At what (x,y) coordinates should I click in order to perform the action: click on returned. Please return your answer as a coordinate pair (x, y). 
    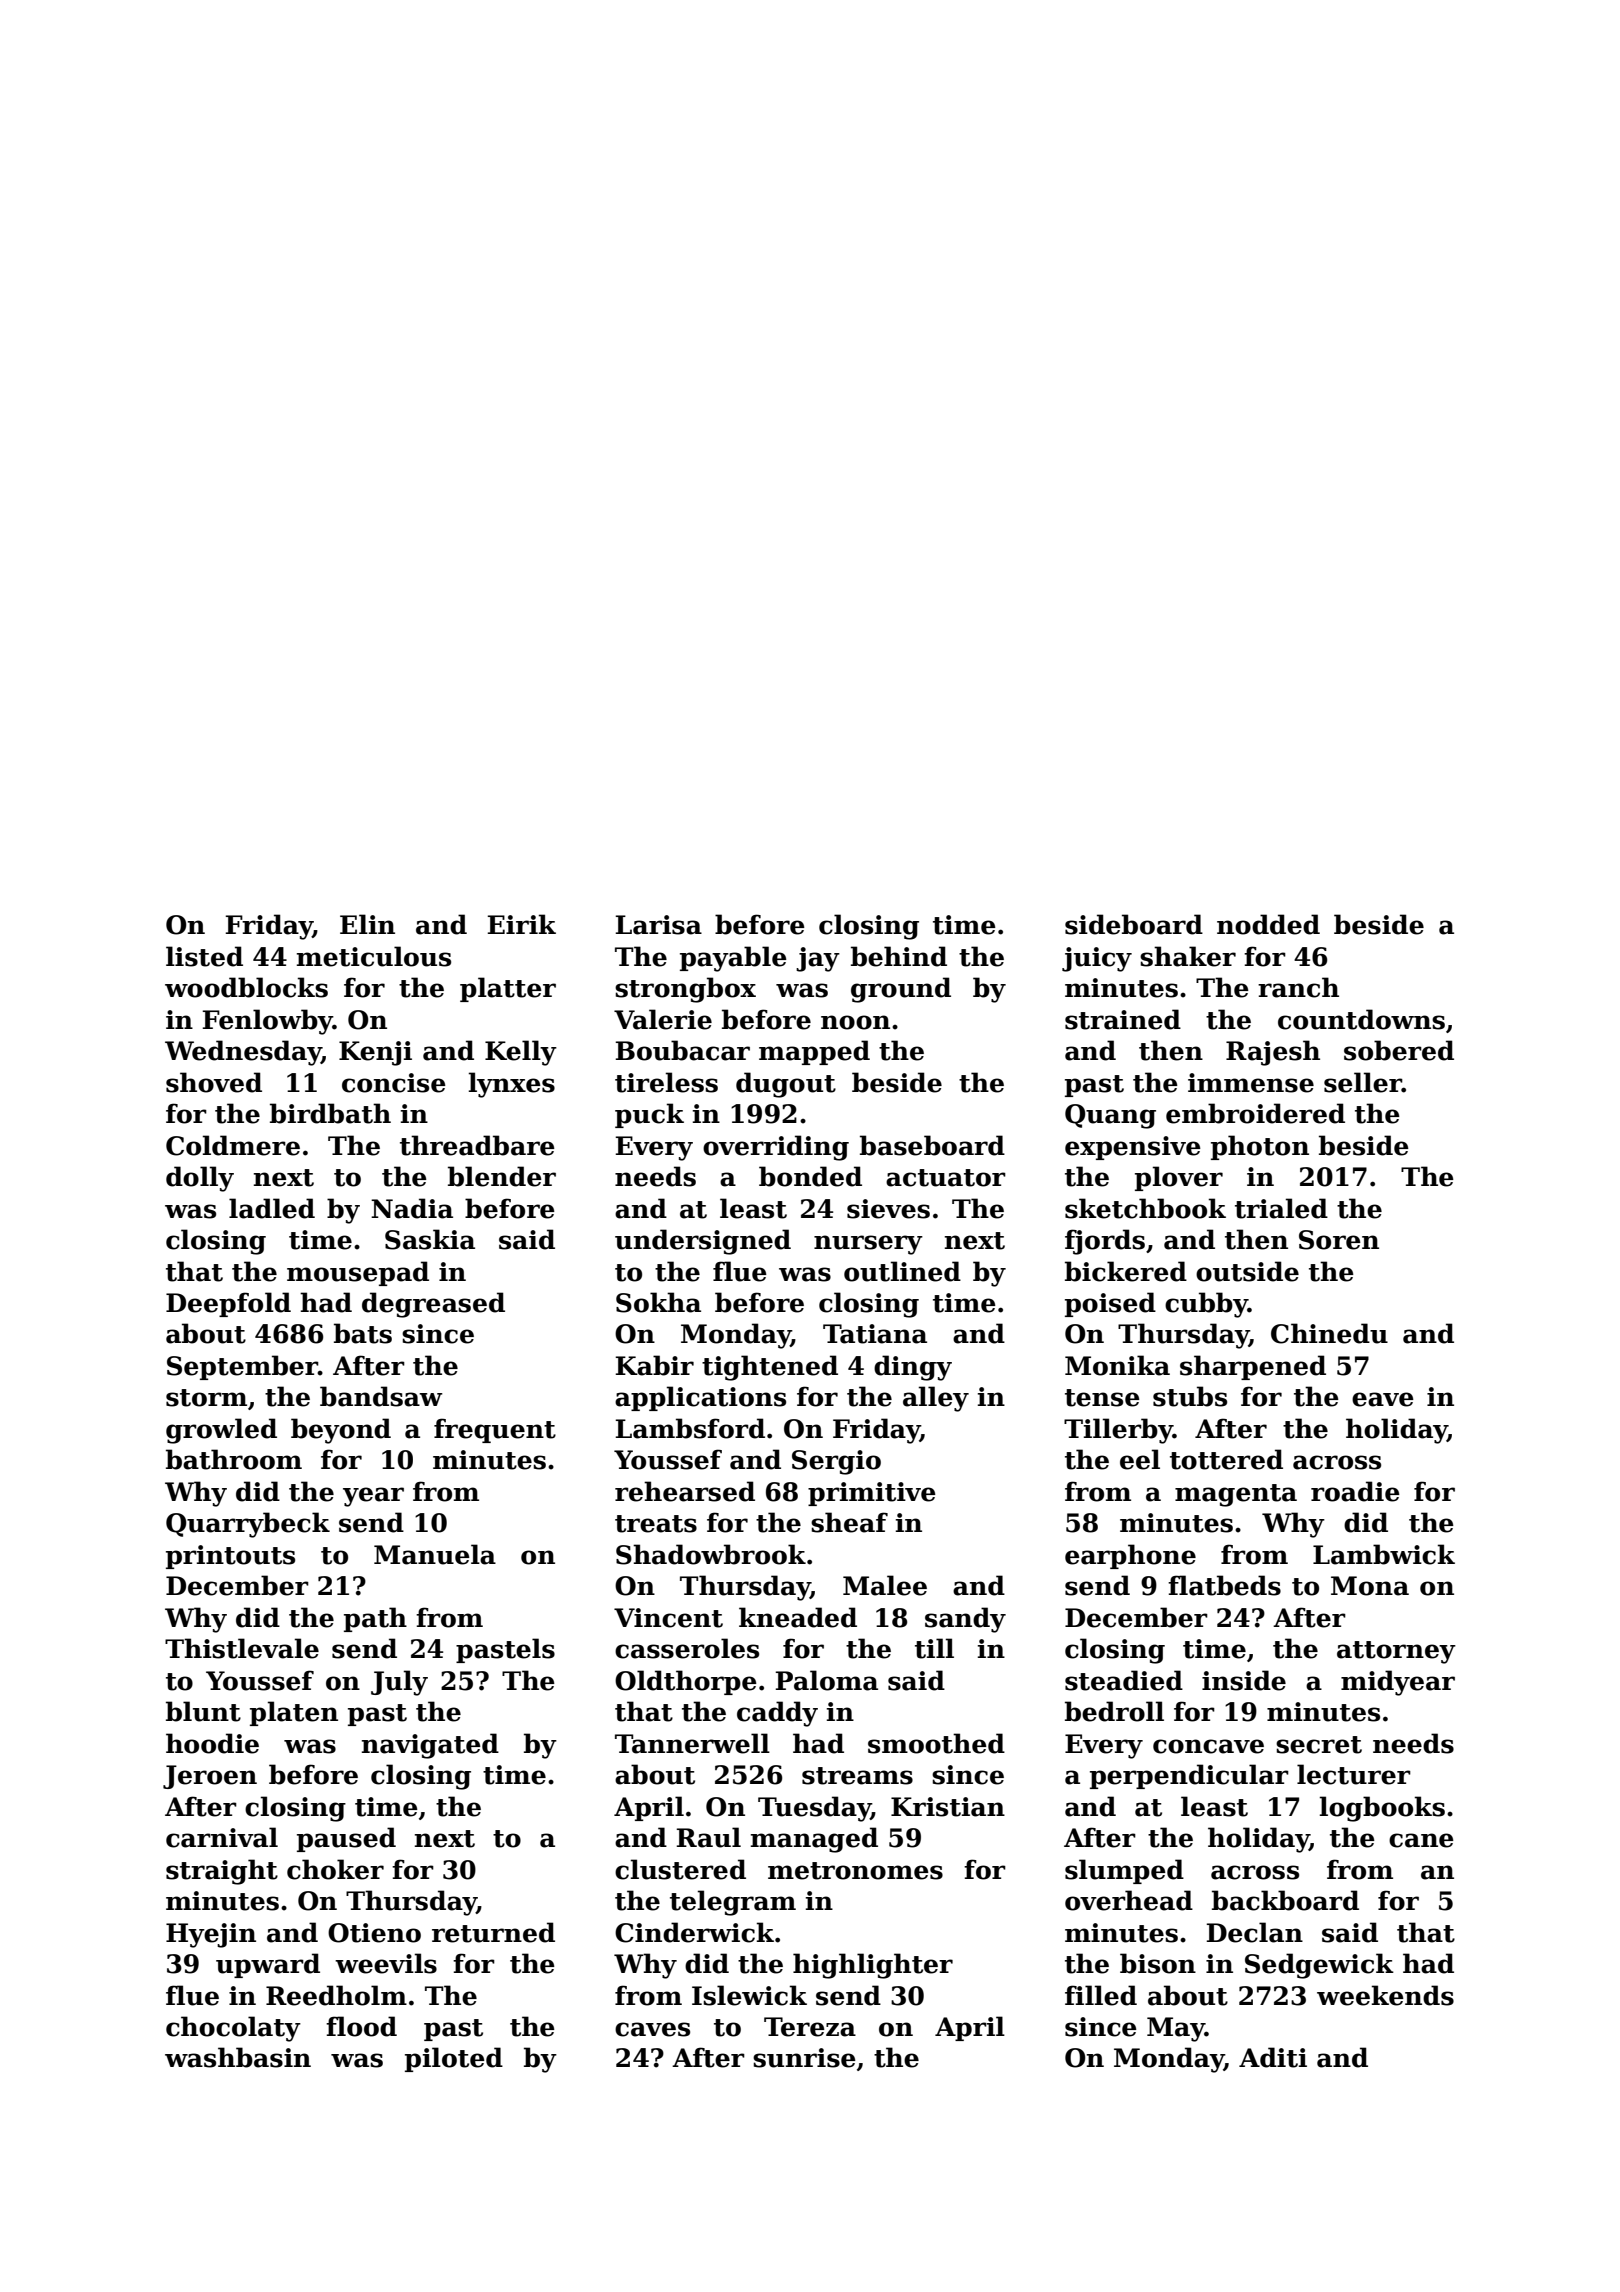
    Looking at the image, I should click on (493, 1932).
